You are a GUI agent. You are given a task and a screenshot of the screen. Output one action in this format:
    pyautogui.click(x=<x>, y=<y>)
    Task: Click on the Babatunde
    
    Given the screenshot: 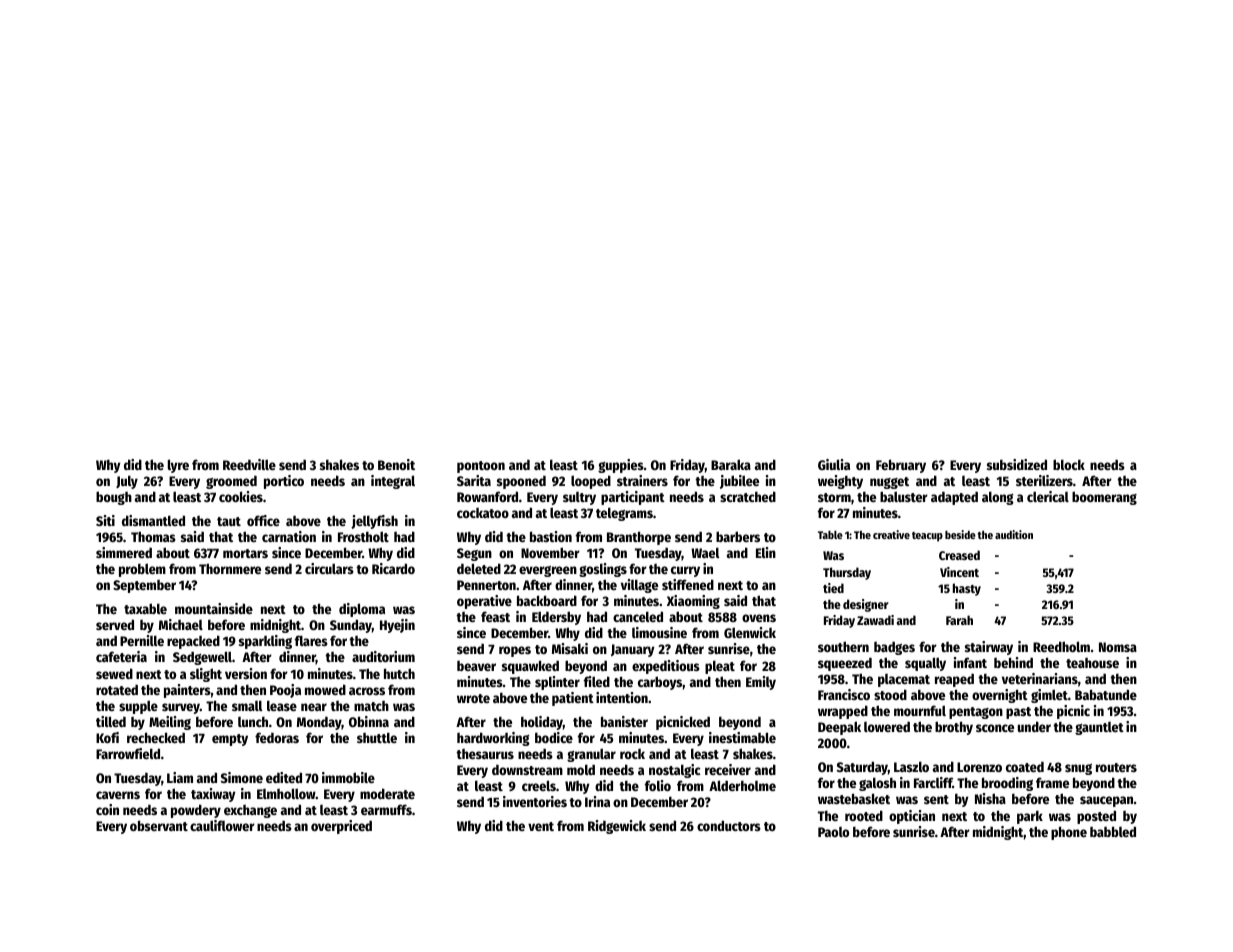 What is the action you would take?
    pyautogui.click(x=1106, y=694)
